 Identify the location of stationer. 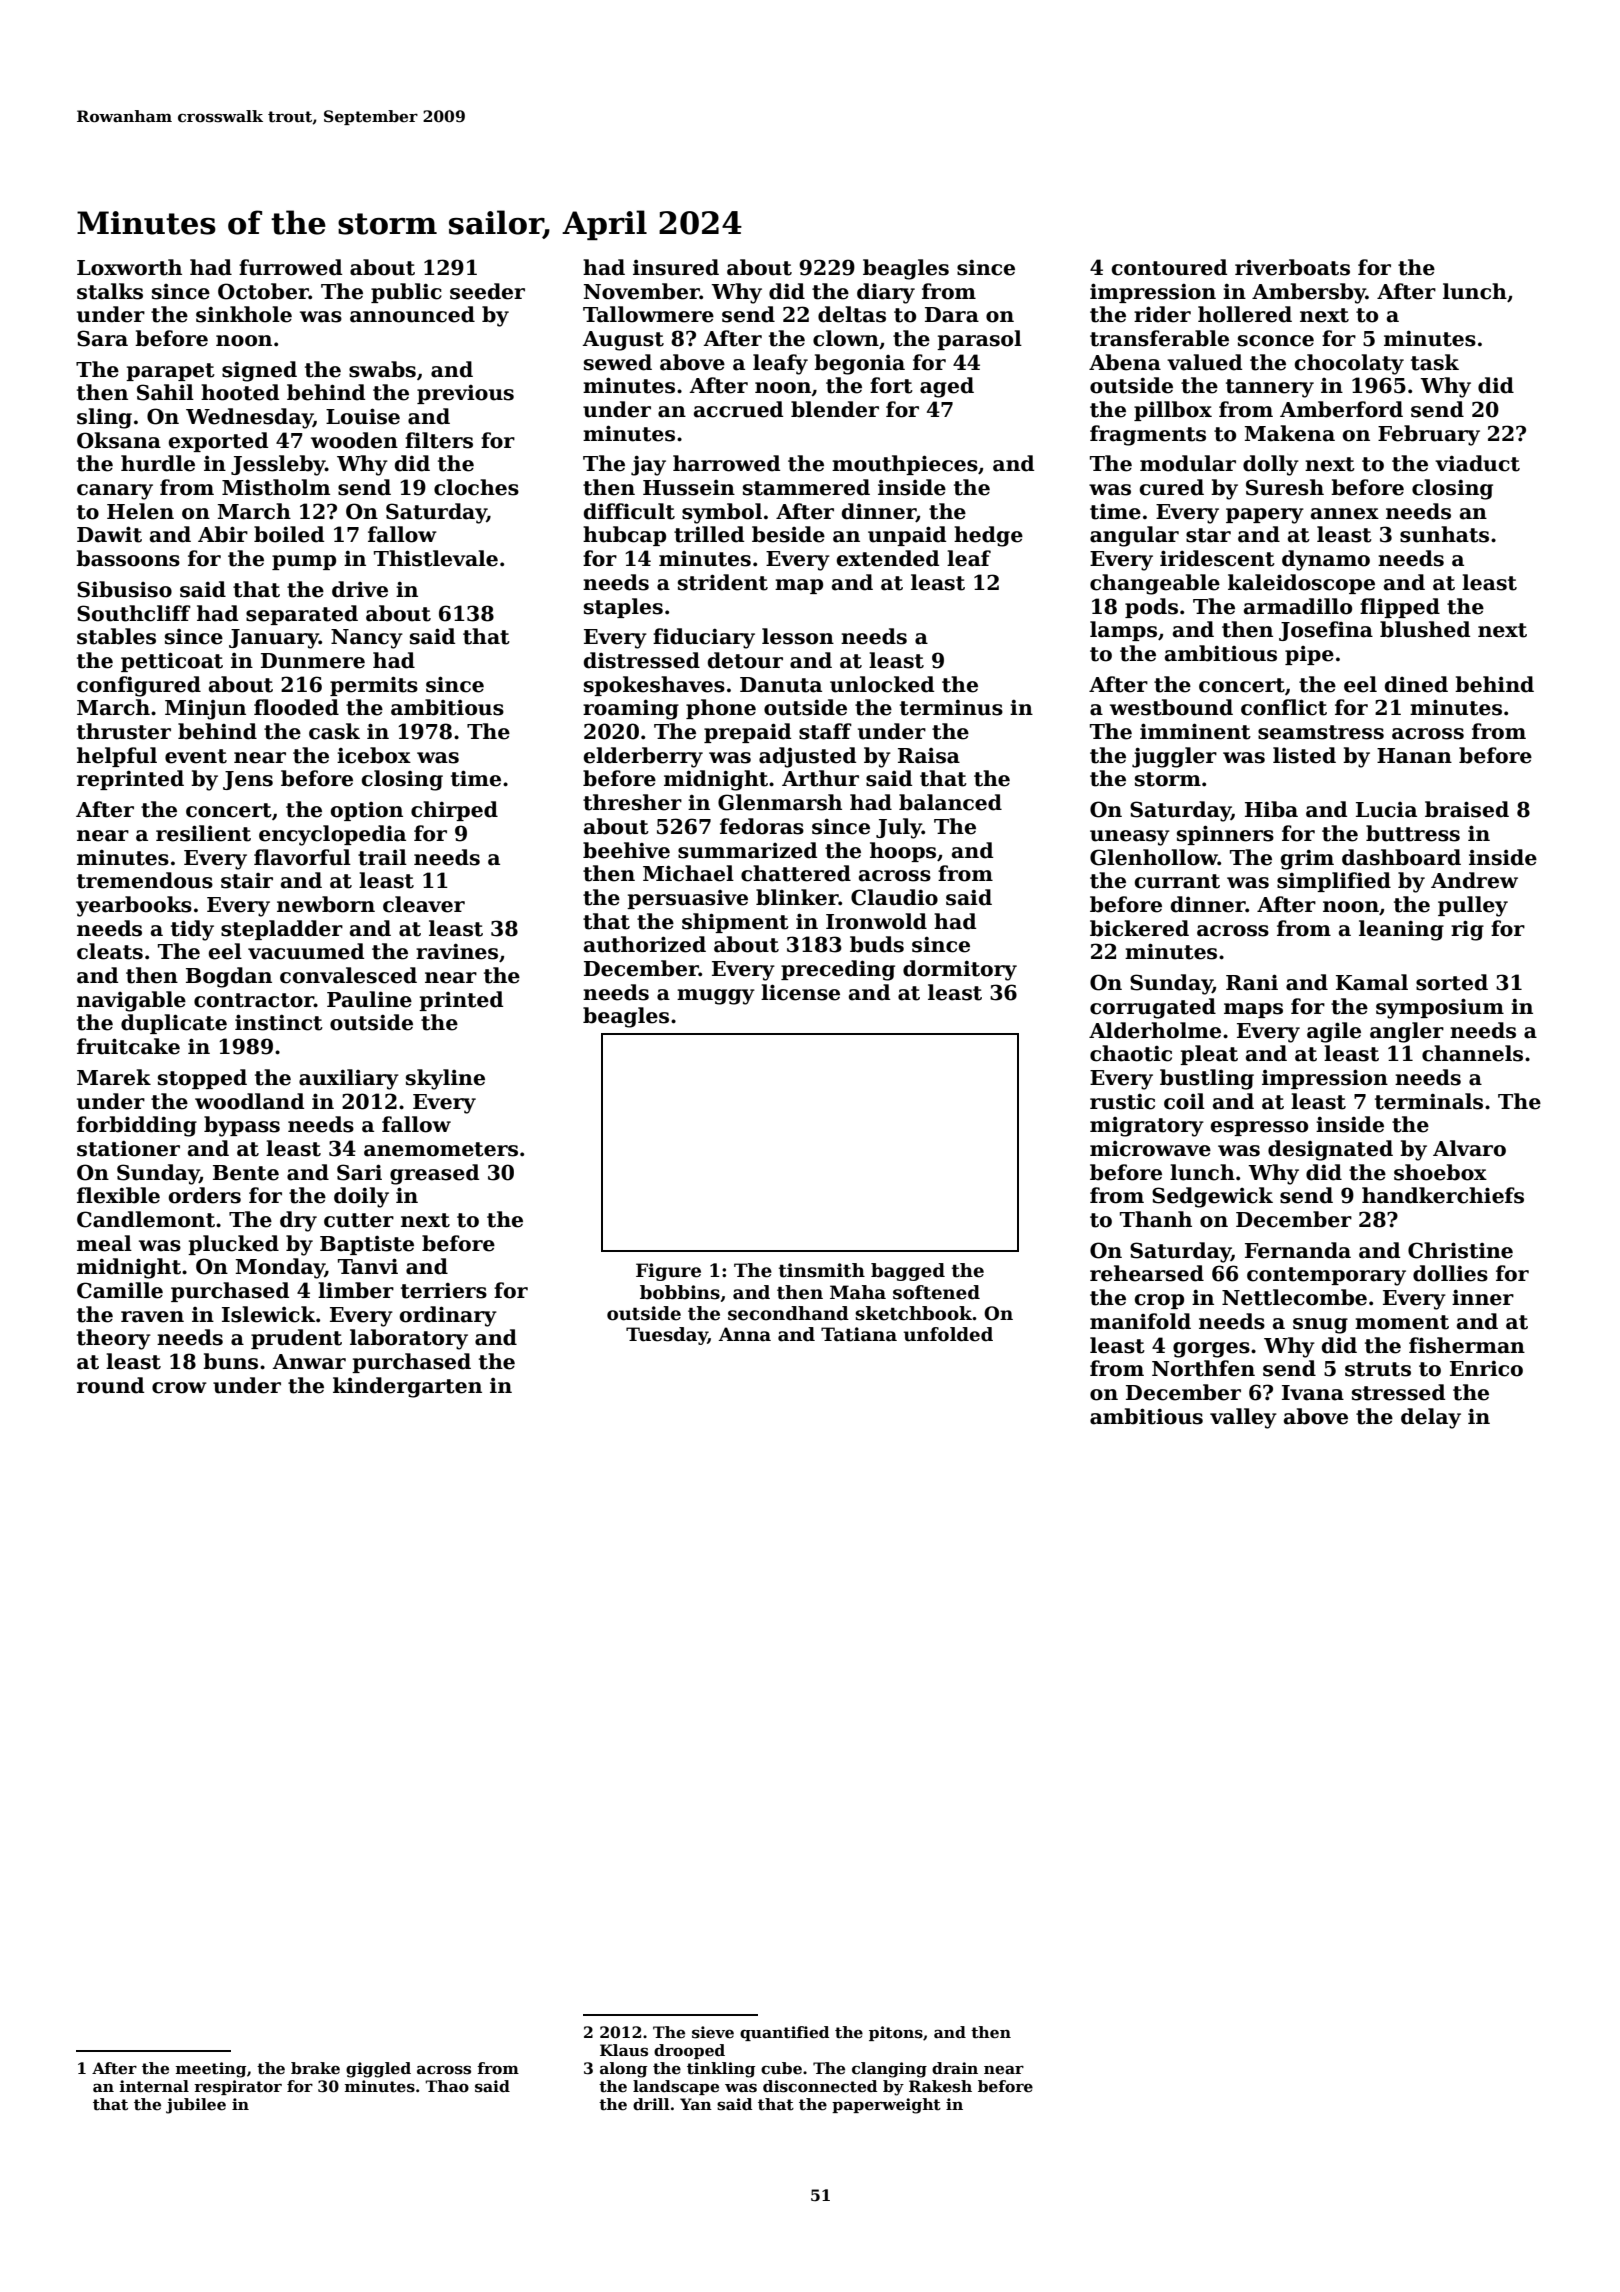
(128, 1149).
